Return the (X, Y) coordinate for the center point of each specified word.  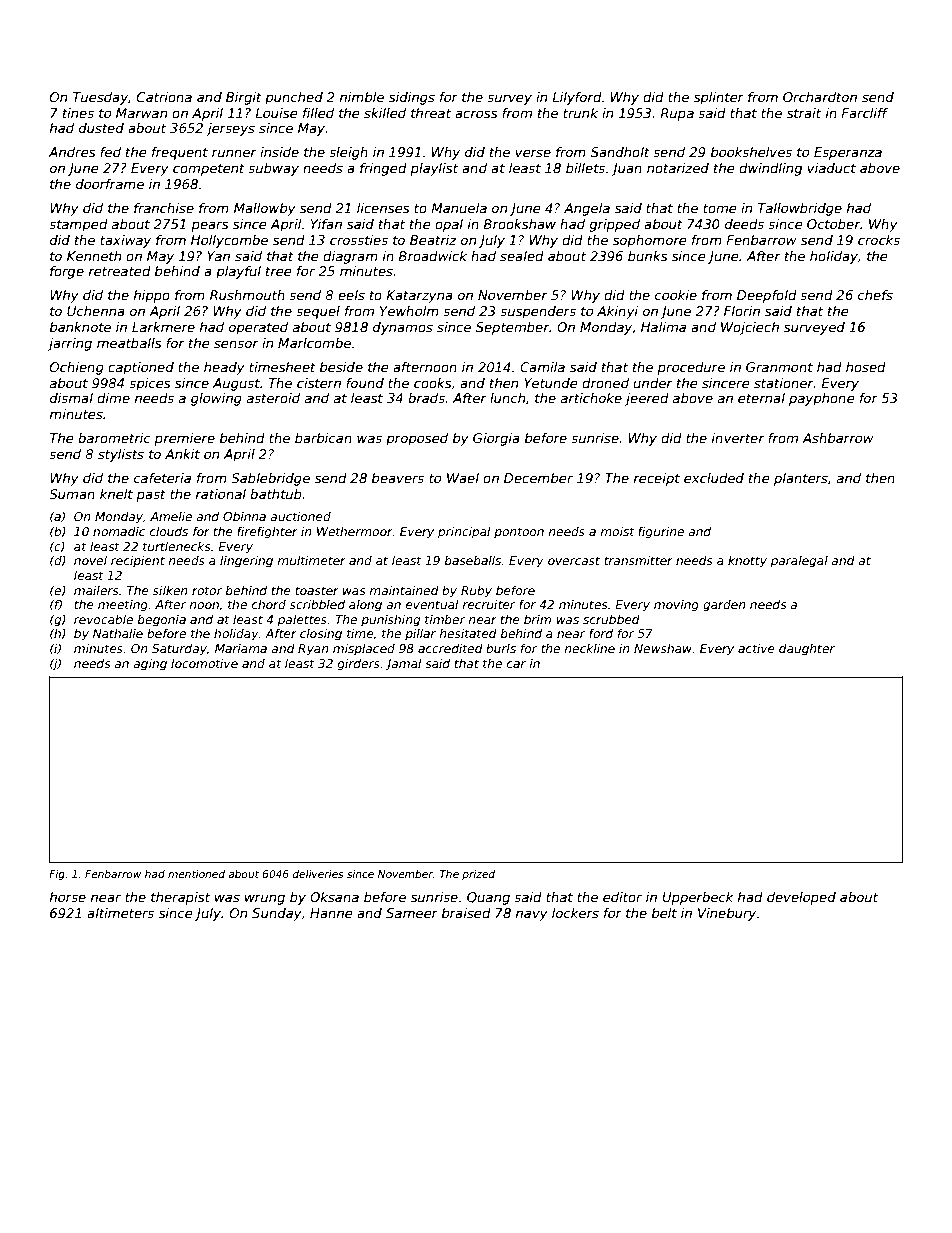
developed (801, 898)
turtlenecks (176, 546)
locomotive (204, 663)
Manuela (459, 208)
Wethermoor (355, 531)
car (516, 664)
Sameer (412, 913)
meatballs (129, 343)
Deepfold (767, 296)
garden (724, 605)
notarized (678, 168)
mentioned (196, 874)
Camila (542, 367)
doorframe (110, 184)
